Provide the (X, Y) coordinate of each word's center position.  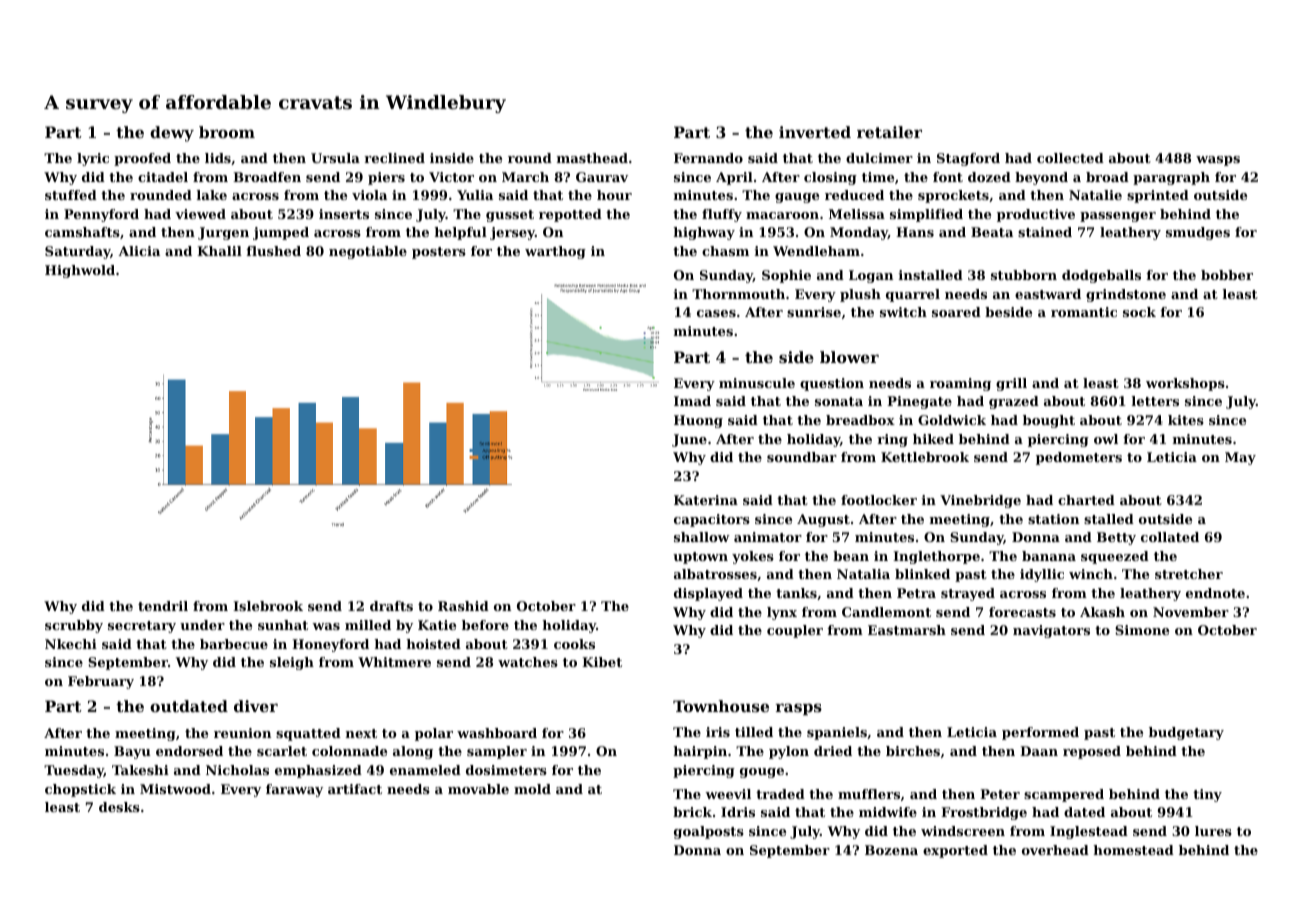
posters (439, 253)
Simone (1142, 630)
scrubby (74, 626)
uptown (700, 558)
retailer (889, 132)
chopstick (80, 790)
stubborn (1024, 275)
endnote (1215, 593)
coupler (795, 631)
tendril (163, 606)
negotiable (368, 252)
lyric (93, 159)
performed (1040, 733)
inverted (815, 132)
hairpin (700, 752)
